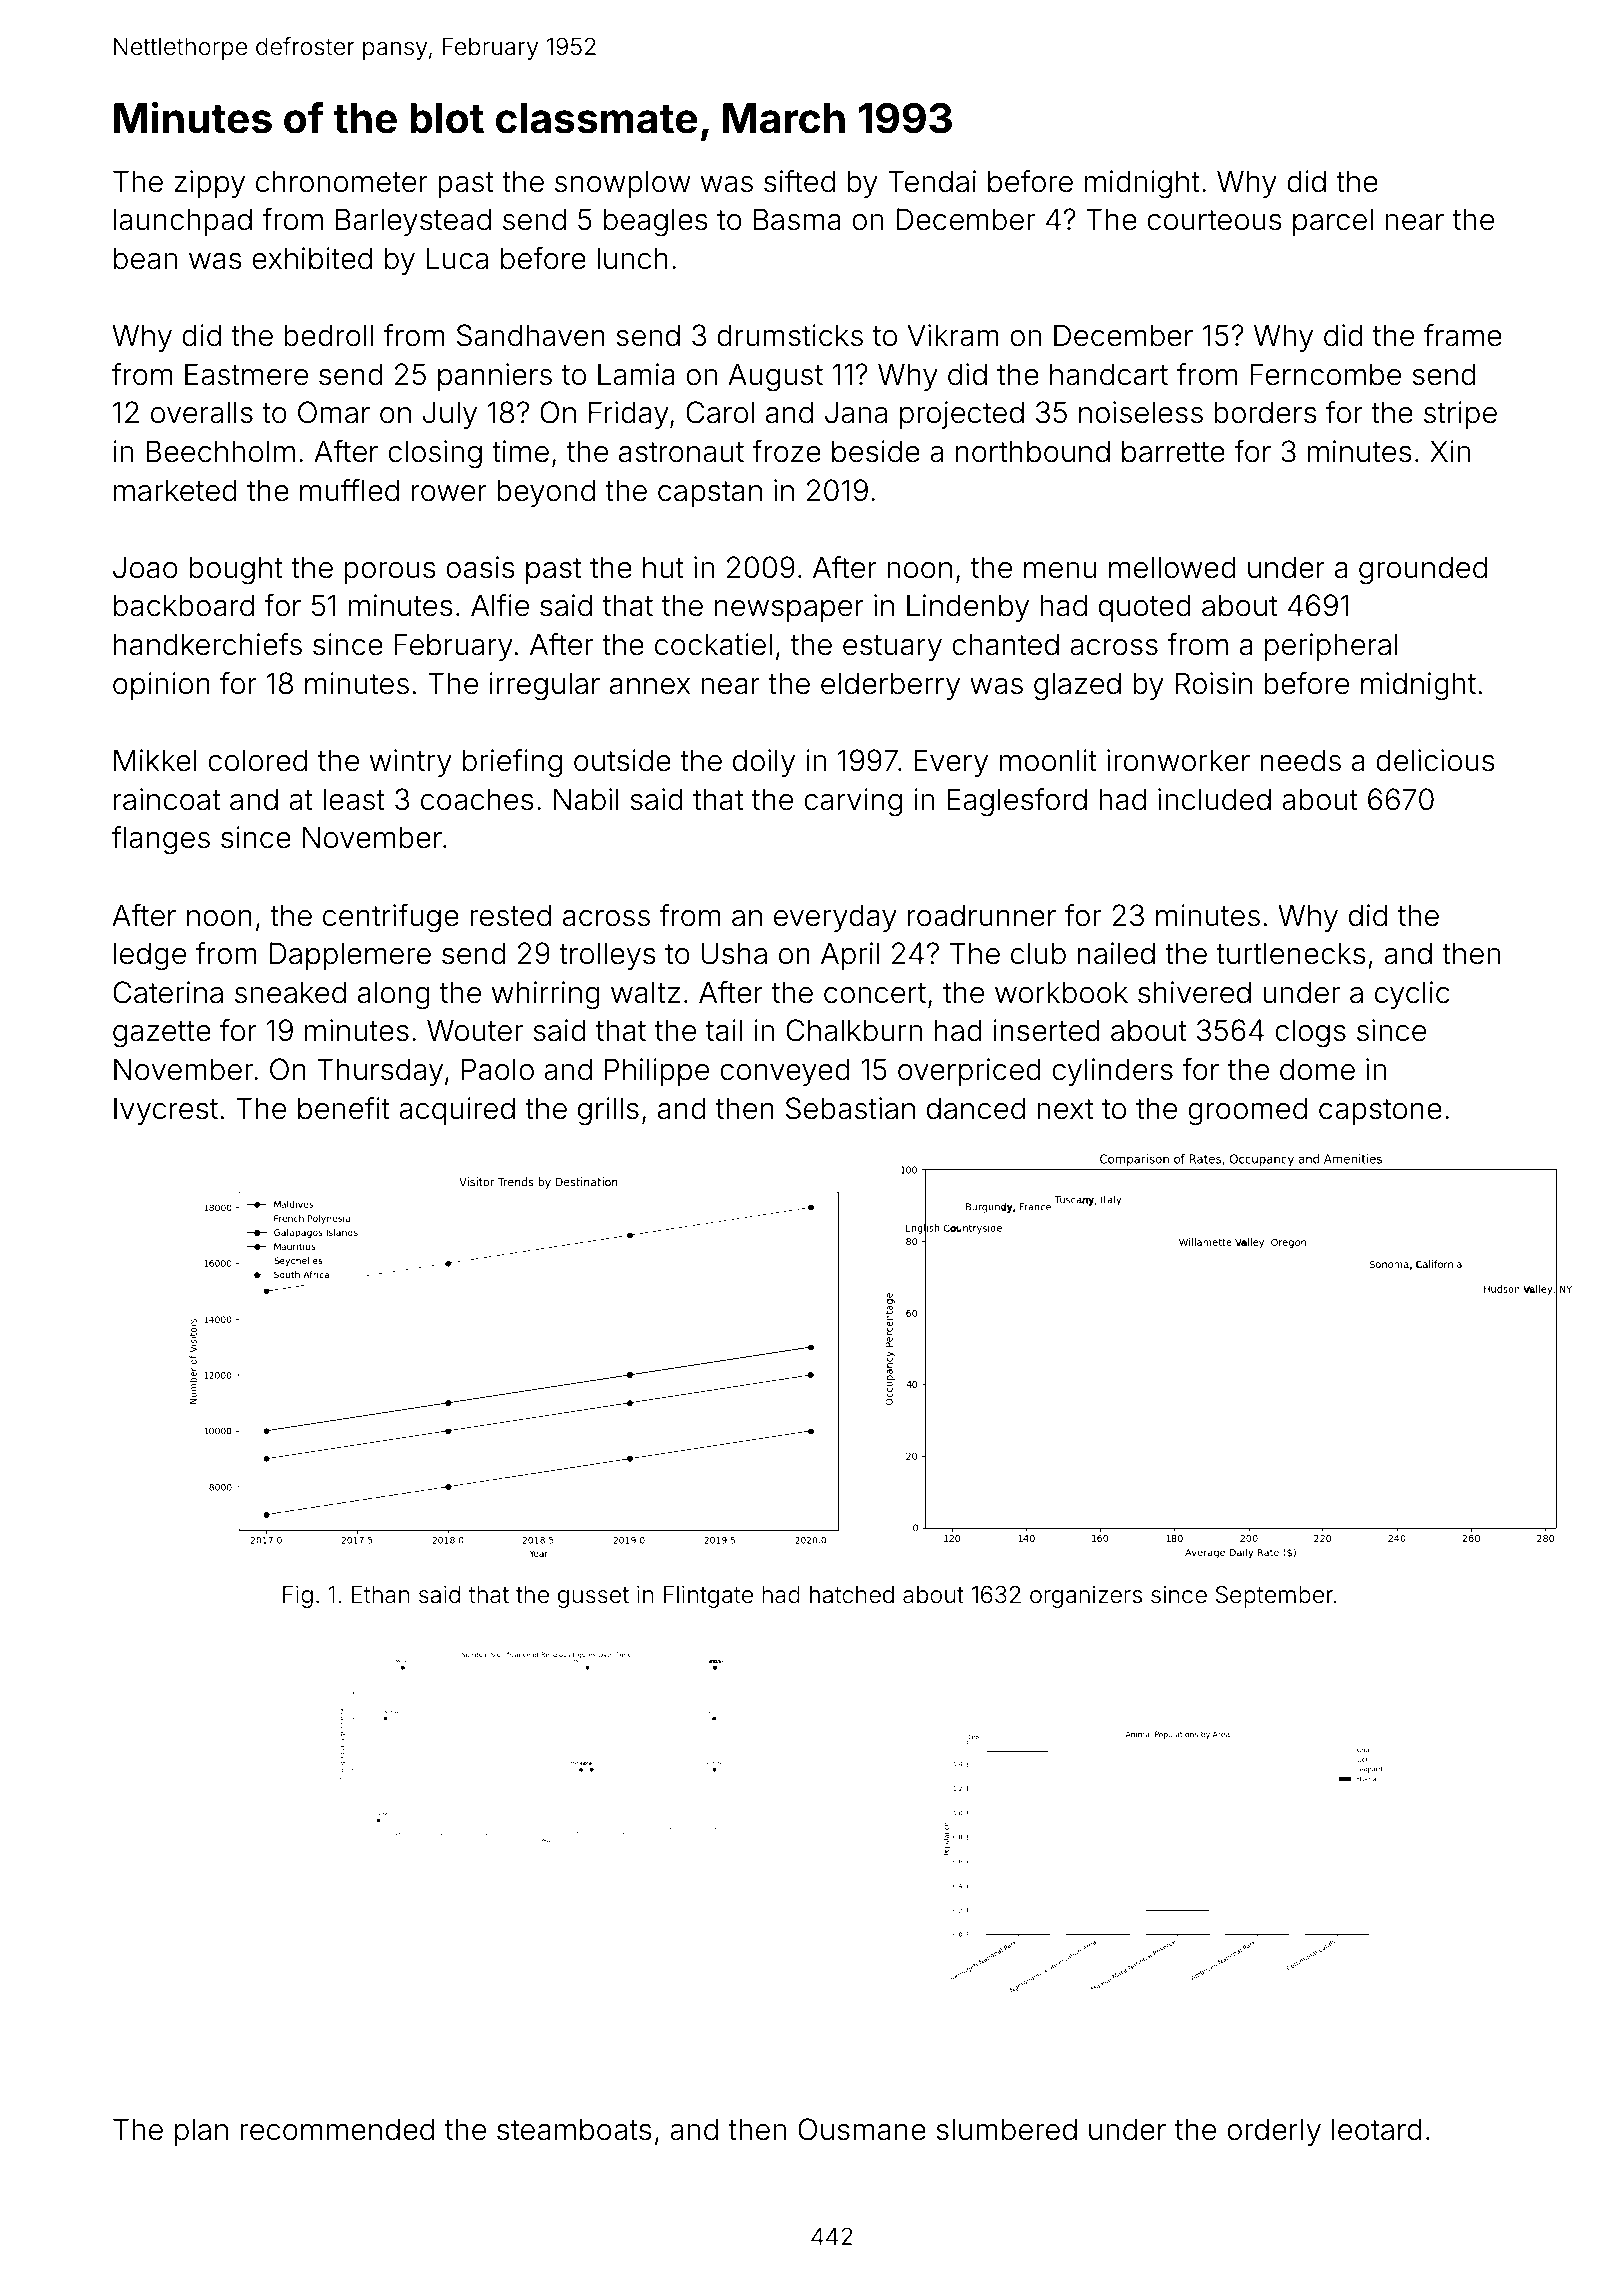  I want to click on hatched, so click(852, 1595).
